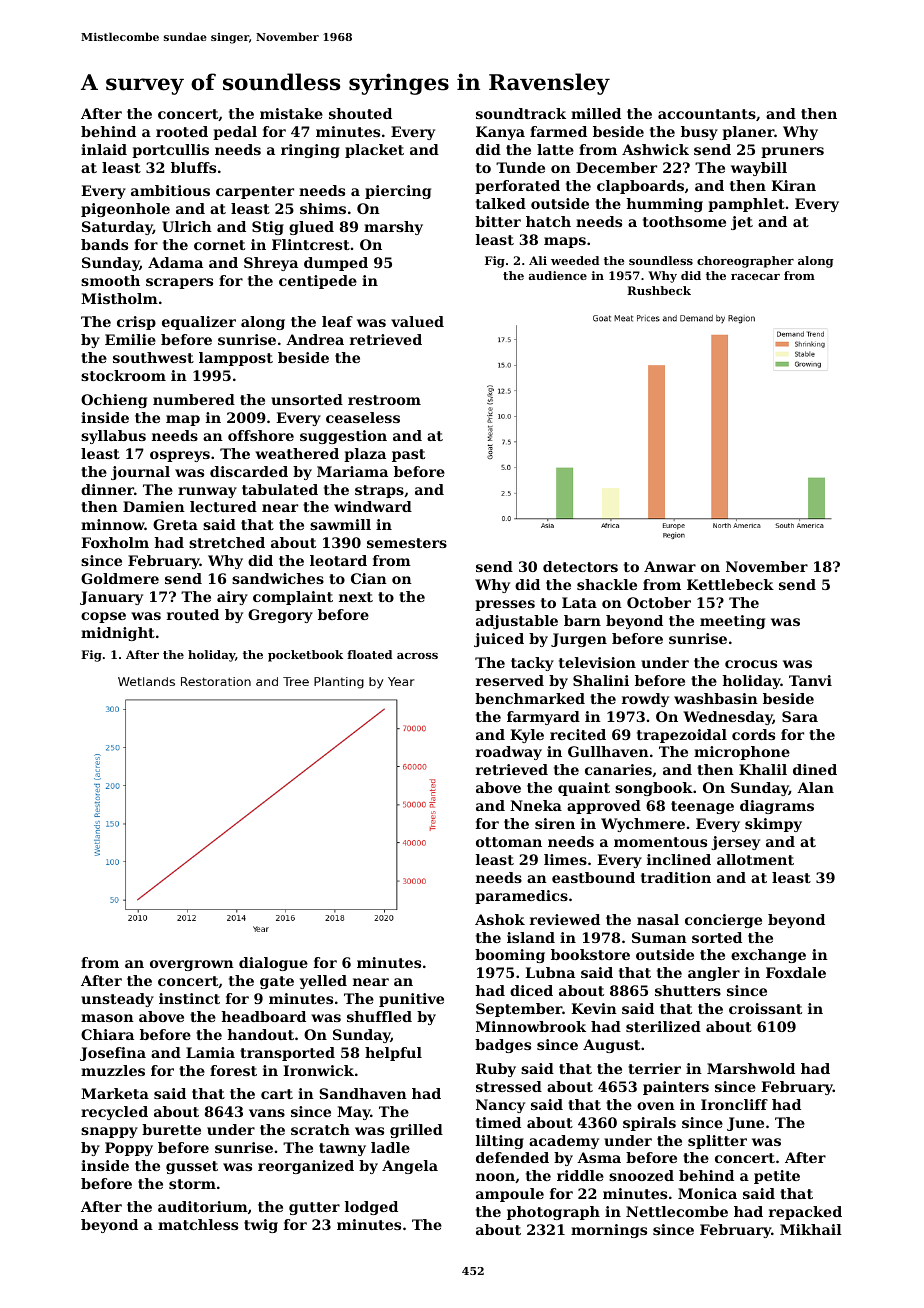 The image size is (924, 1308). What do you see at coordinates (607, 584) in the screenshot?
I see `shackle` at bounding box center [607, 584].
